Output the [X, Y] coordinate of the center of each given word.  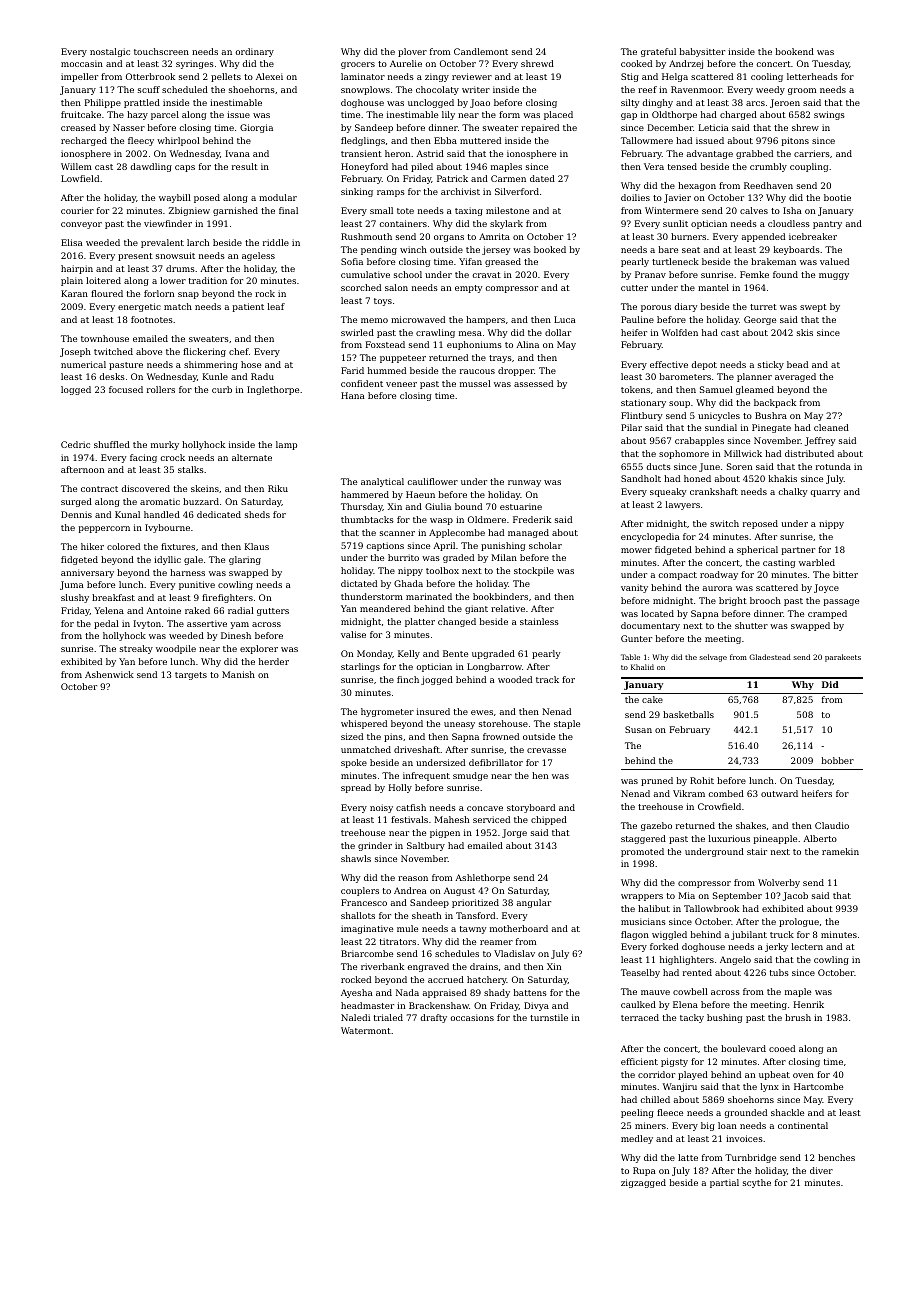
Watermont [366, 1030]
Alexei [269, 76]
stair [757, 851]
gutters [273, 612]
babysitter [702, 52]
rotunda [833, 466]
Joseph [75, 352]
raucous [477, 371]
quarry [825, 493]
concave [485, 808]
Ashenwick [109, 674]
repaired [540, 128]
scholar [545, 545]
